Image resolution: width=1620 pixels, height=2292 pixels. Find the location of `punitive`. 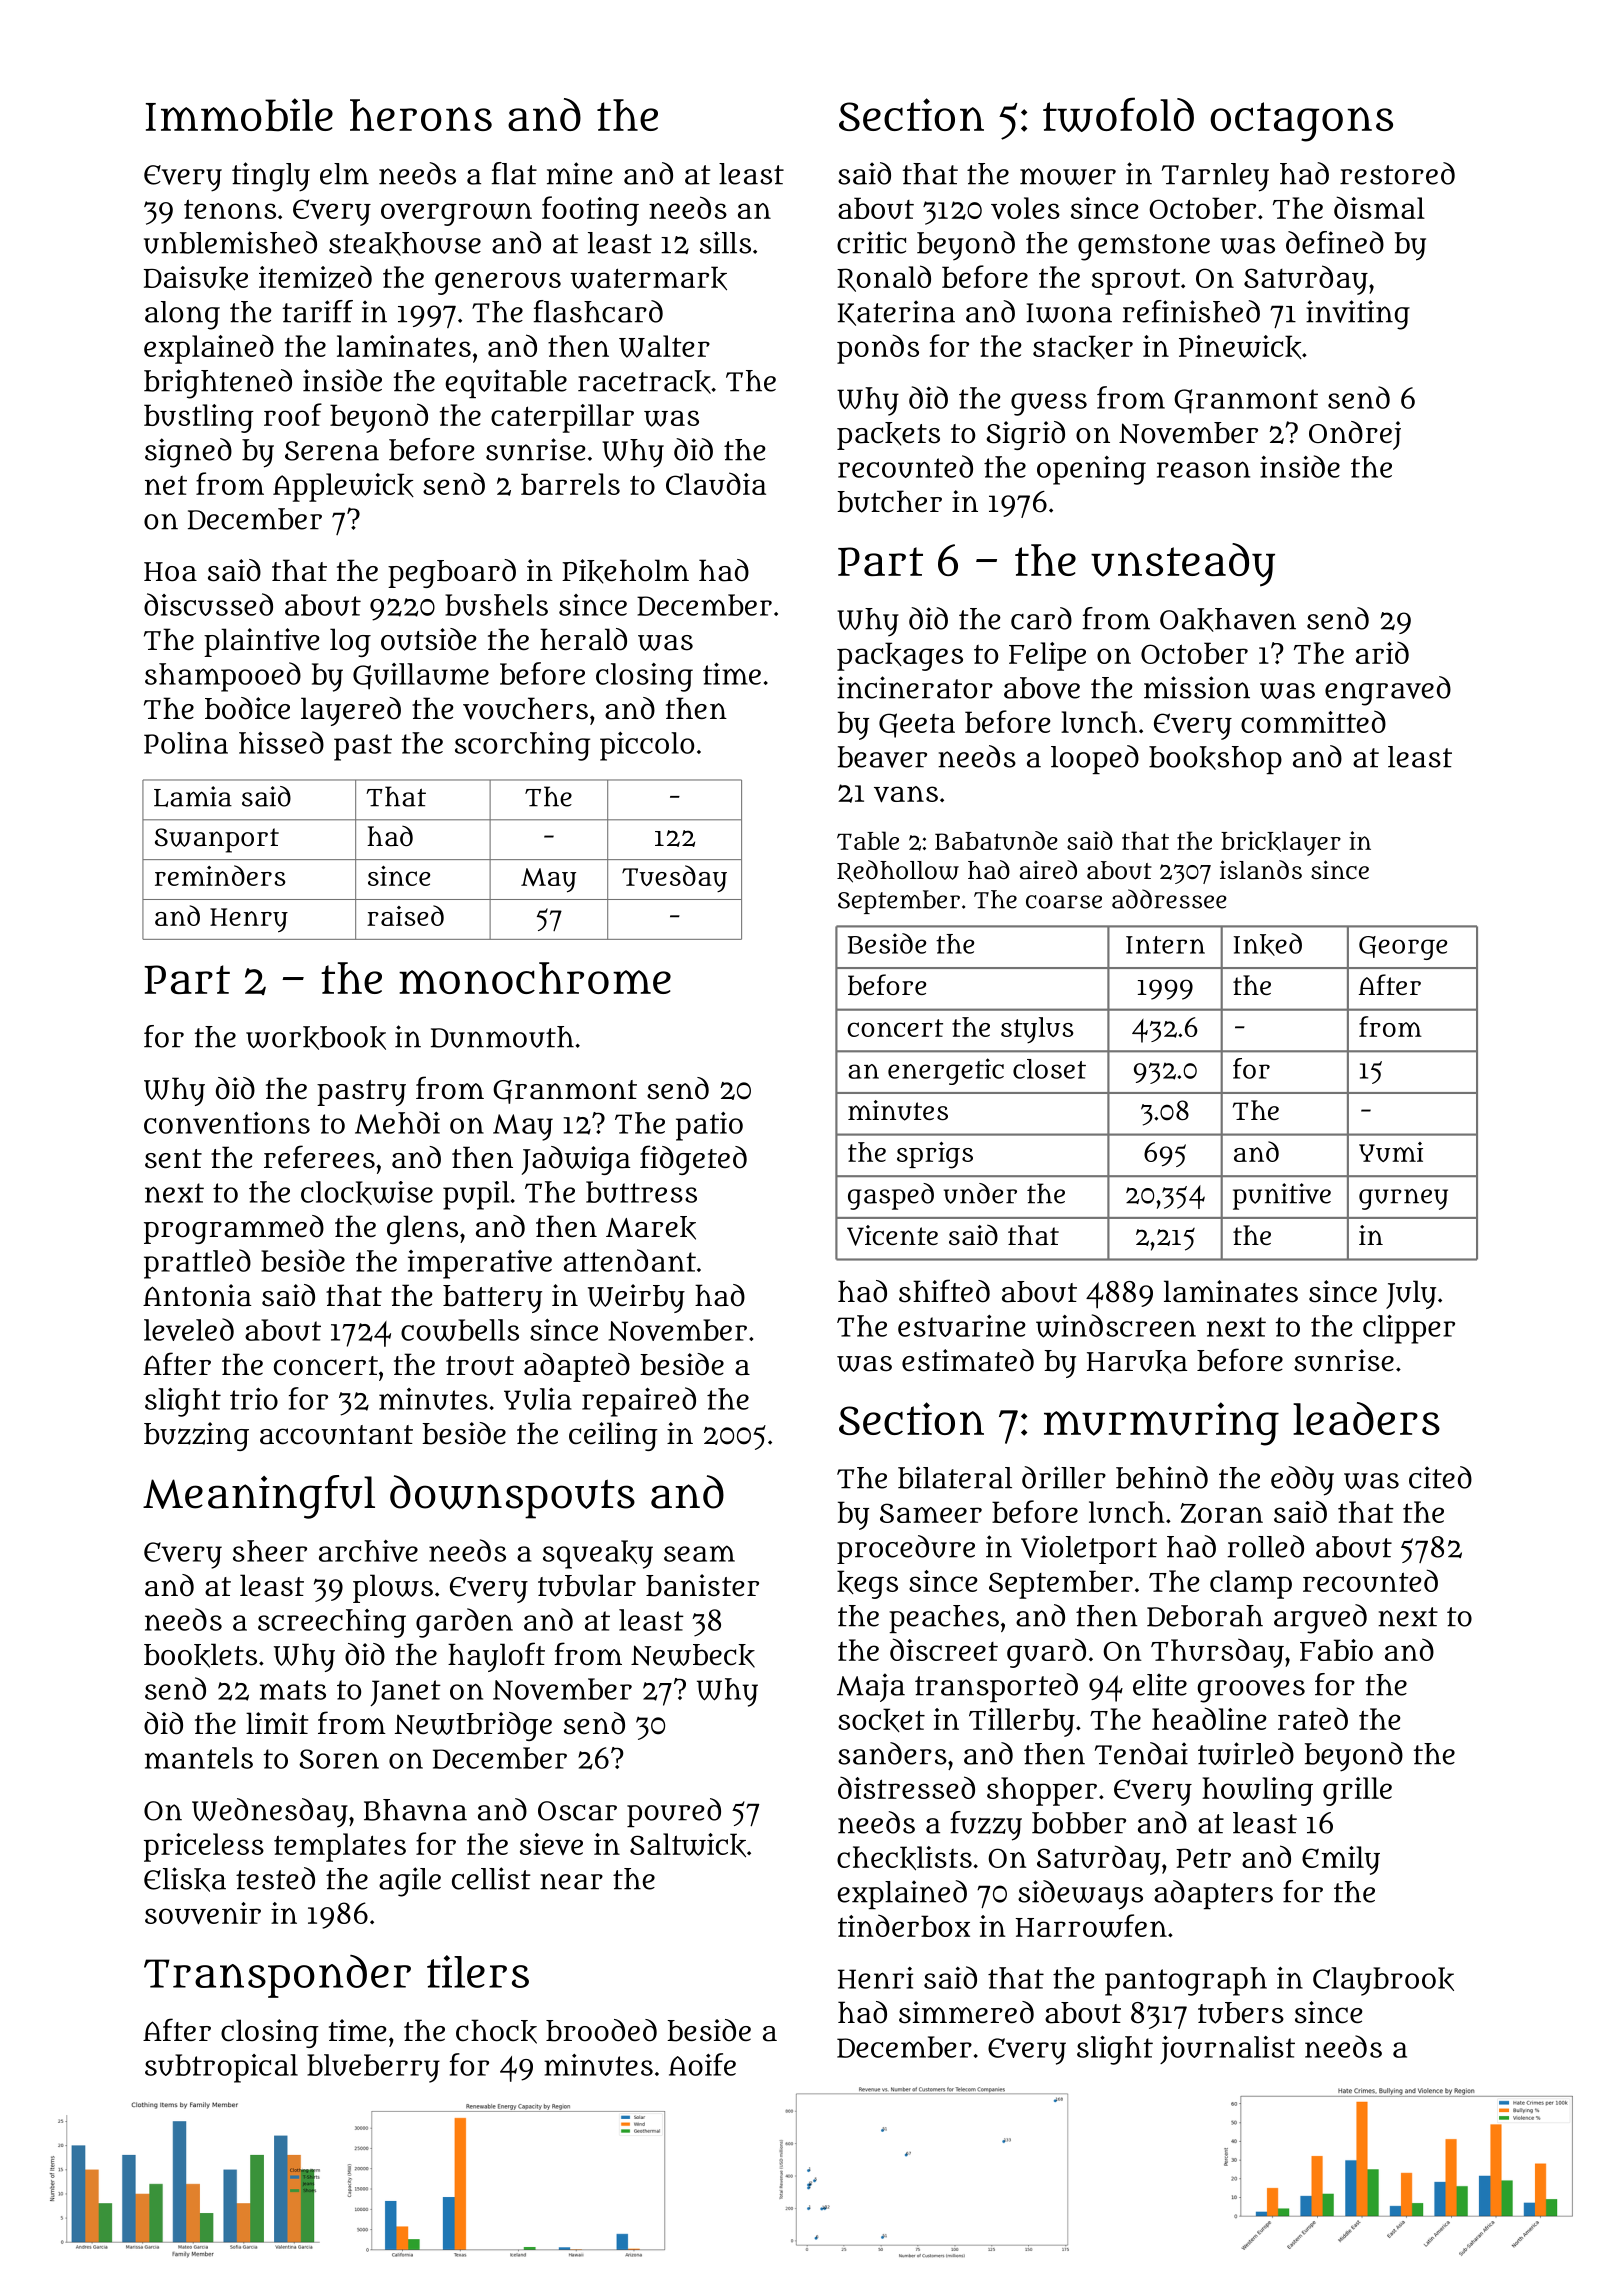

punitive is located at coordinates (1282, 1196).
